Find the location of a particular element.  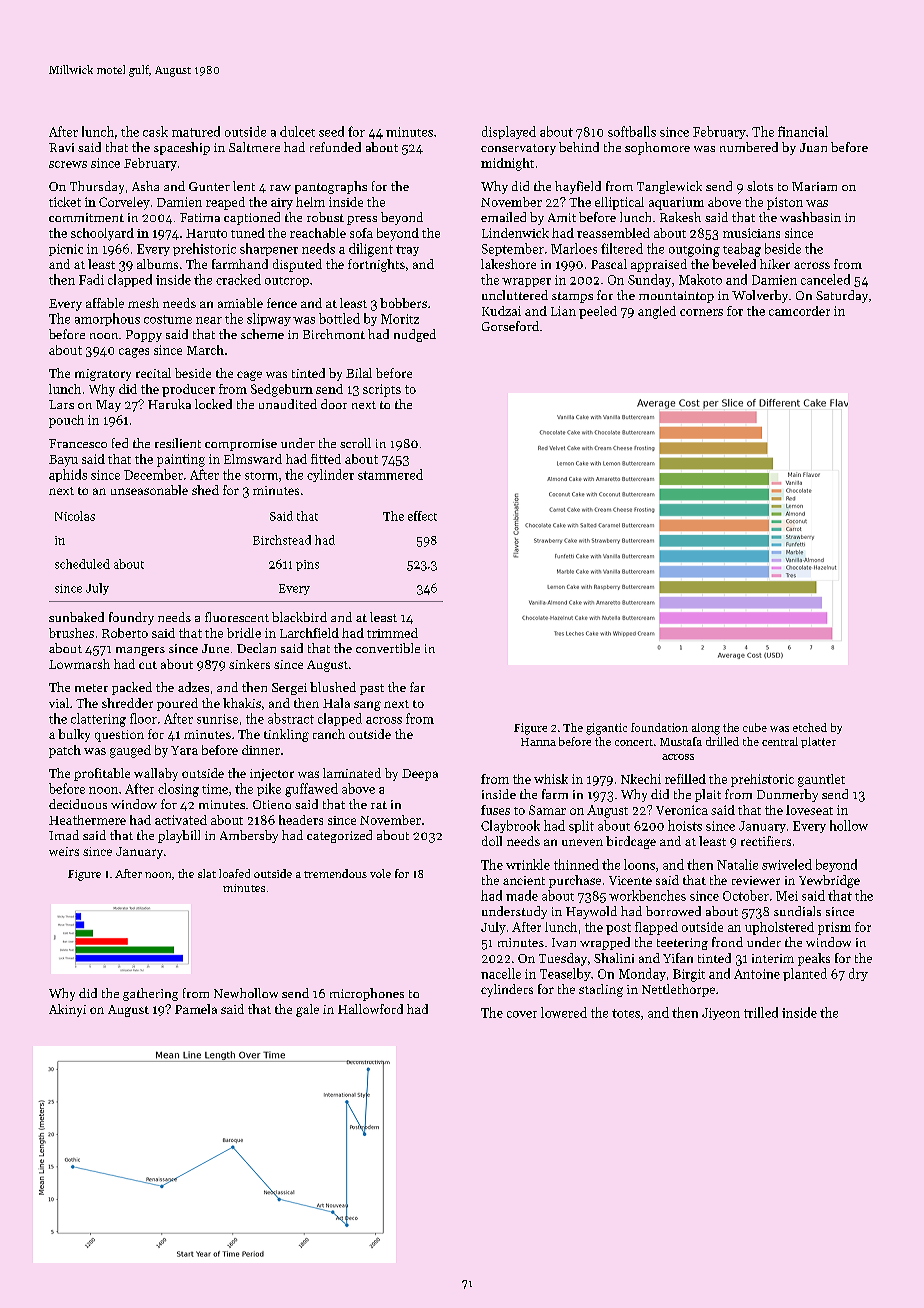

camcorder is located at coordinates (799, 311).
